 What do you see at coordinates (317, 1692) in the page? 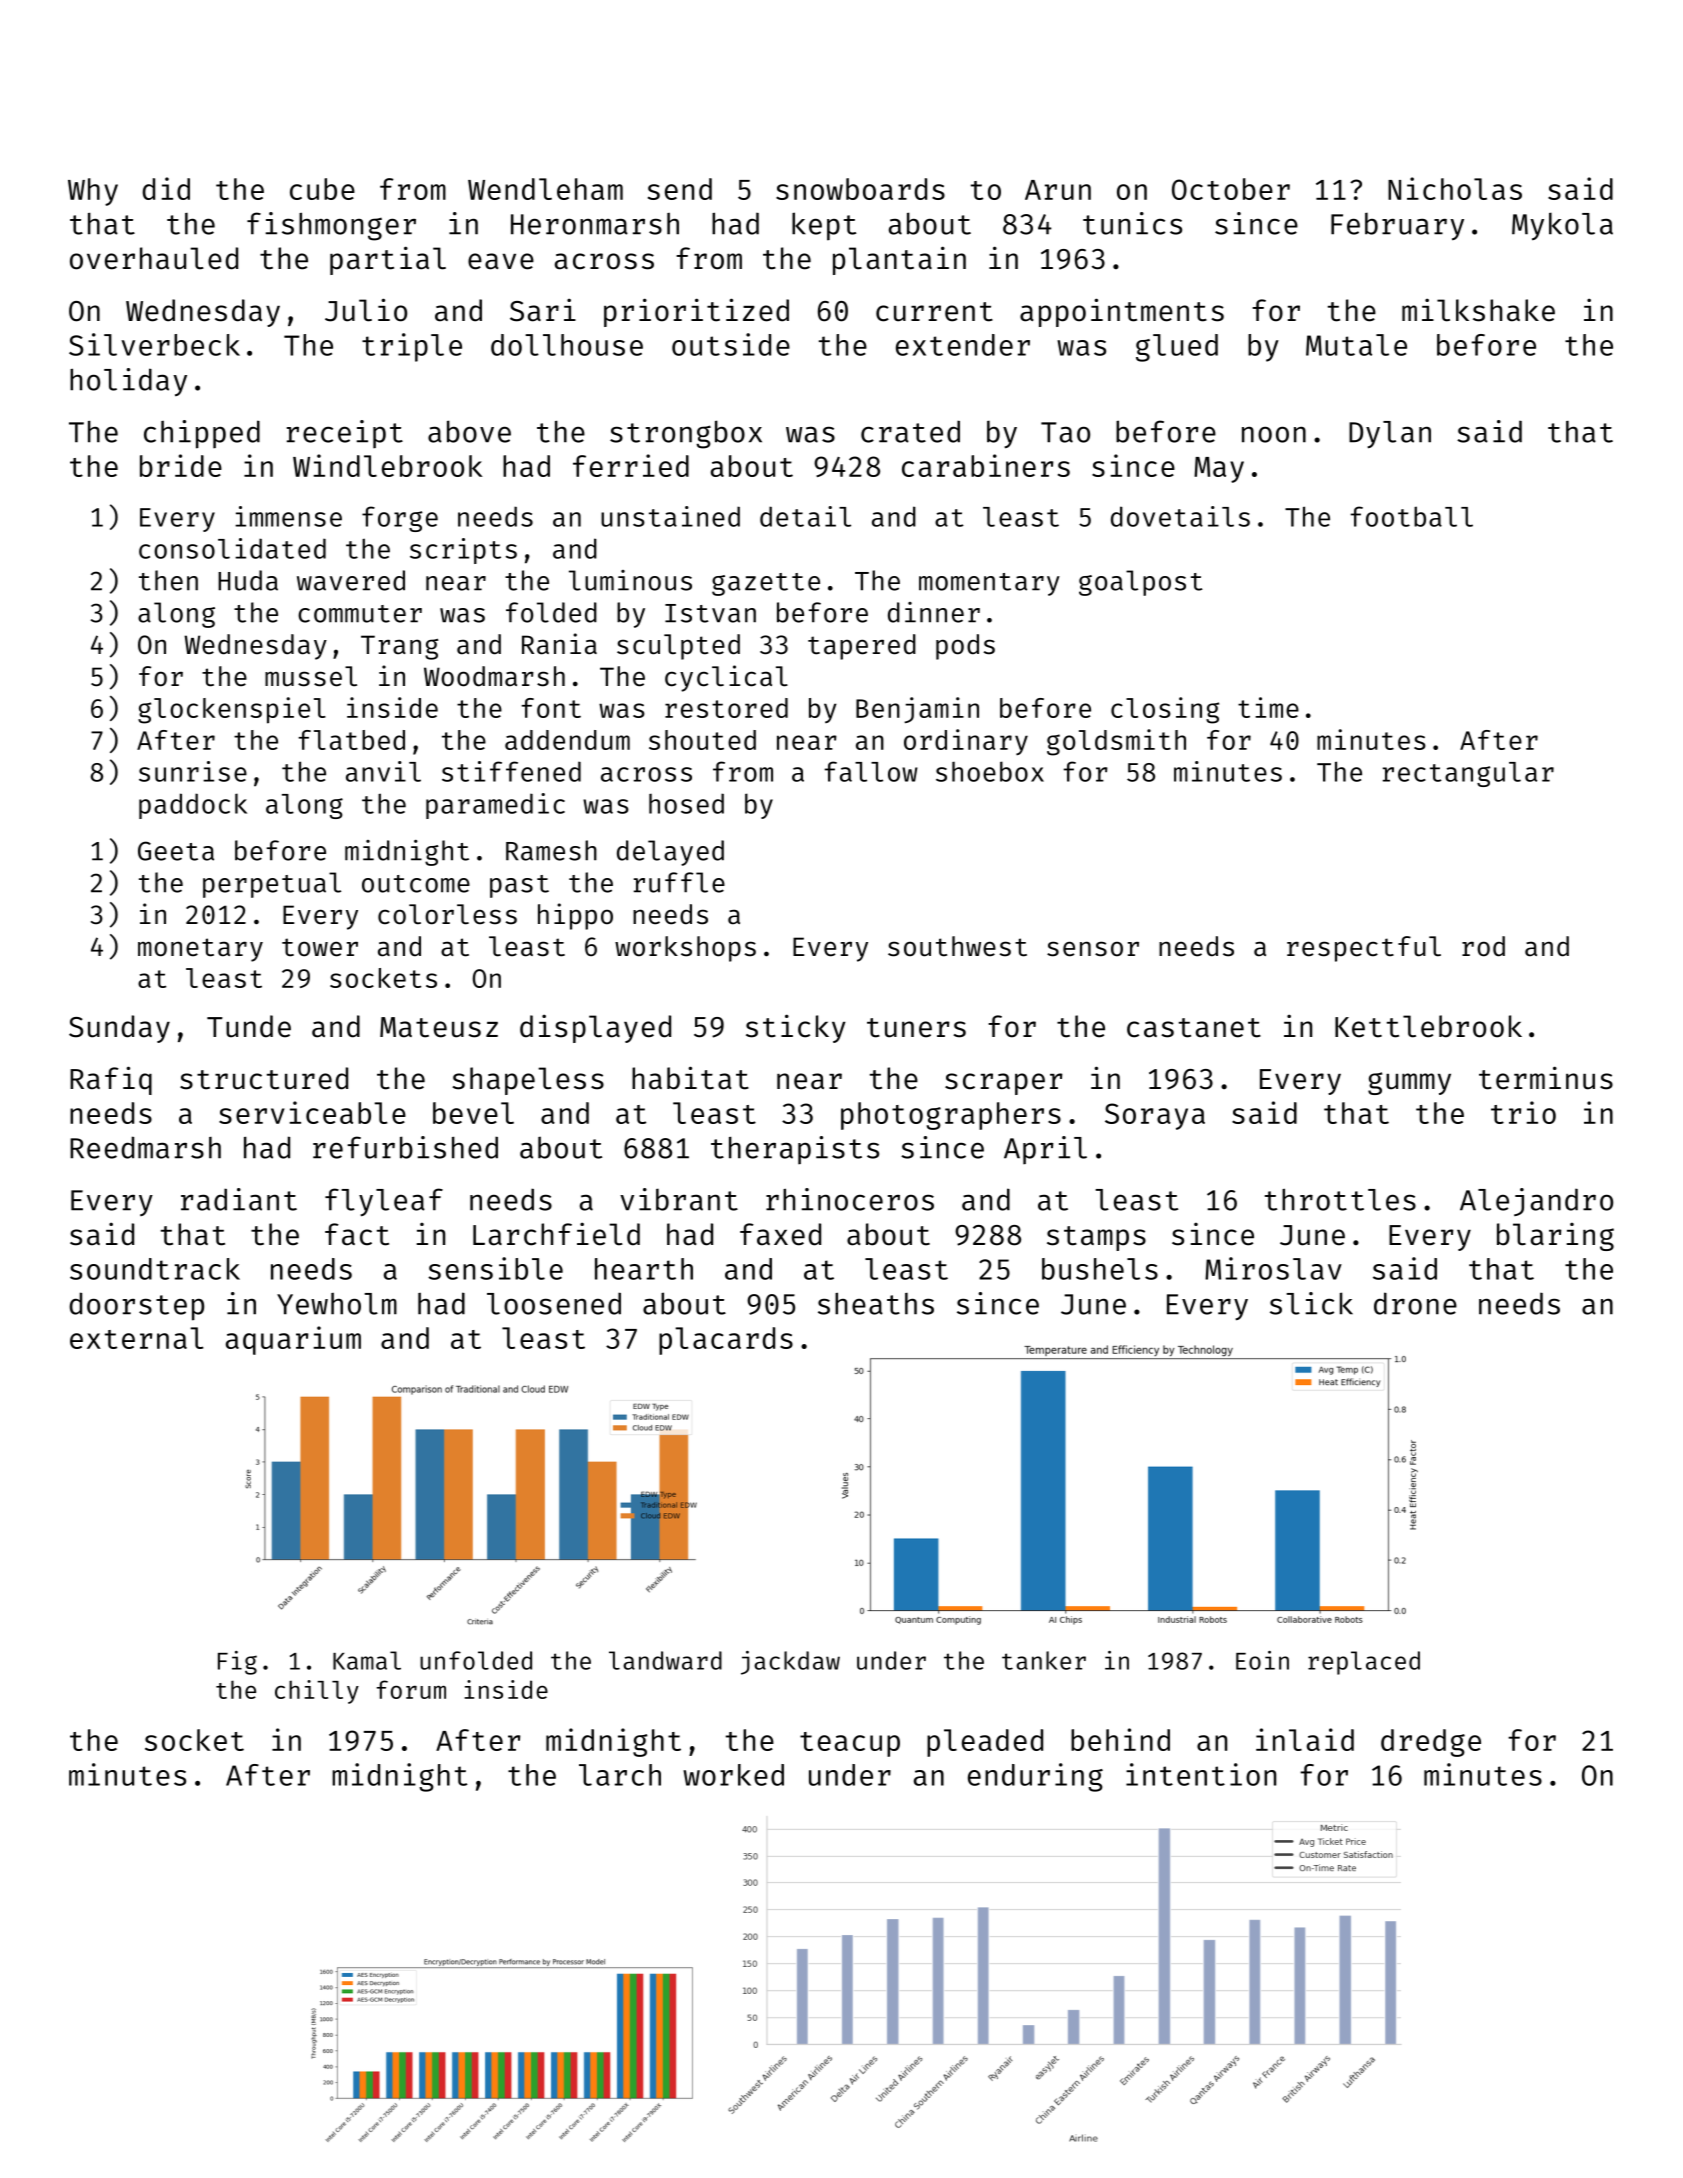
I see `chilly` at bounding box center [317, 1692].
